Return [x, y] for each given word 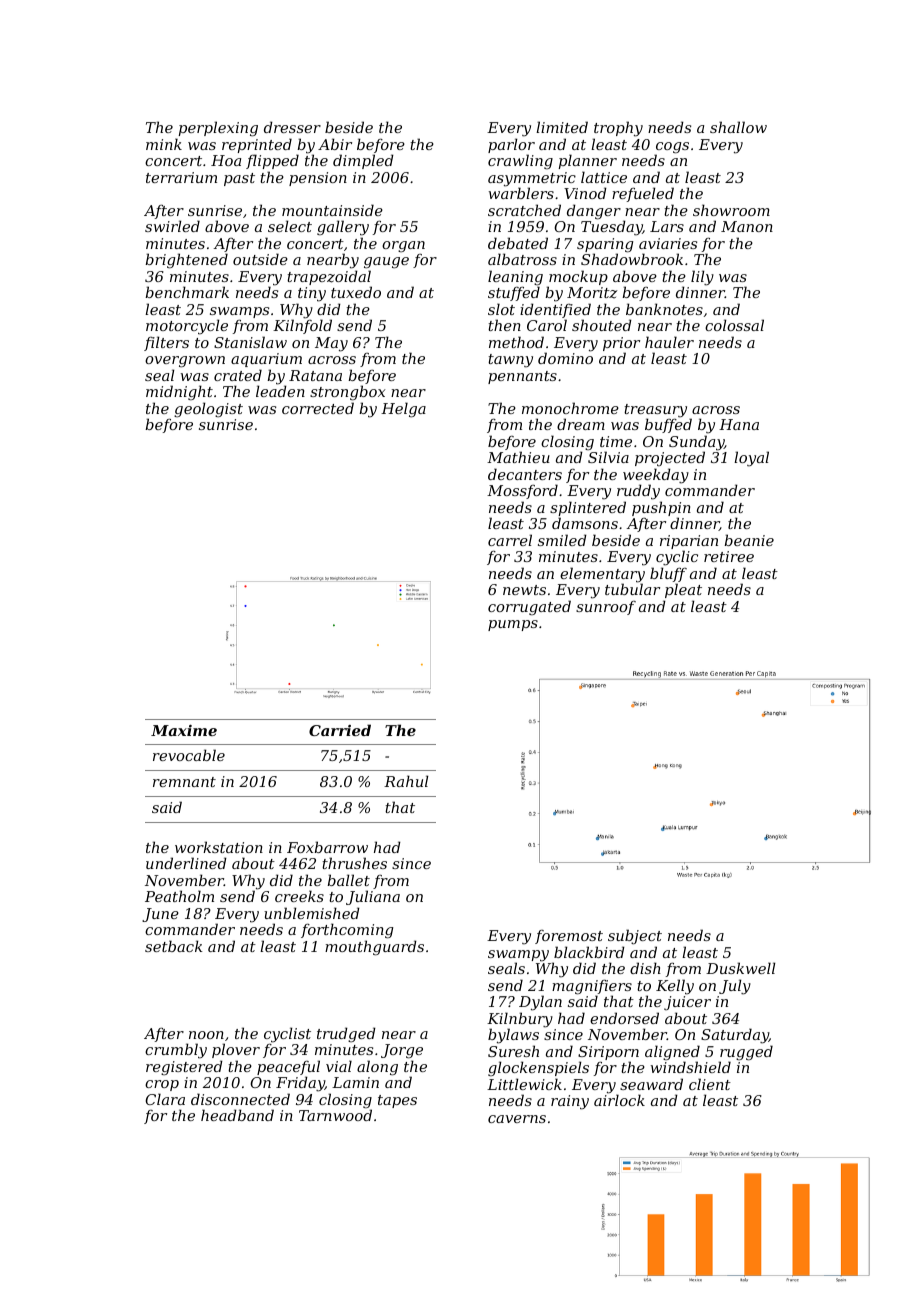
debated [518, 243]
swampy [518, 956]
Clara [165, 1099]
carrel [510, 540]
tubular [632, 589]
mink [164, 144]
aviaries [668, 243]
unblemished [312, 913]
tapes [397, 1101]
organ [403, 246]
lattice [604, 177]
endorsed [624, 1018]
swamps [239, 312]
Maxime [184, 730]
